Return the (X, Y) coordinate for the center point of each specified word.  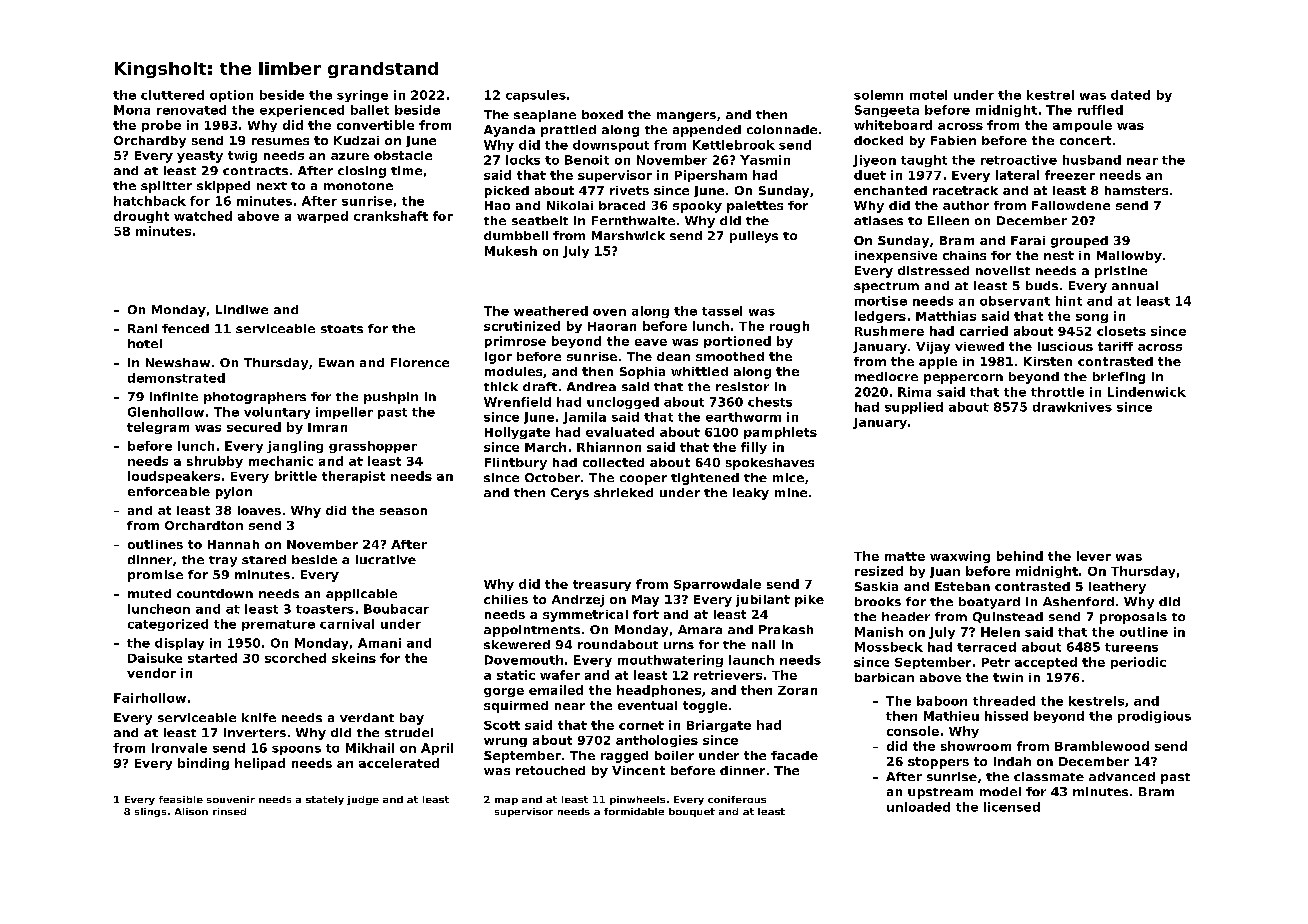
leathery (1117, 588)
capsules (536, 96)
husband (1092, 160)
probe (161, 126)
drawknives (1072, 407)
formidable (634, 811)
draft (540, 386)
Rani (142, 328)
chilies (506, 599)
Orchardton (204, 525)
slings (150, 812)
